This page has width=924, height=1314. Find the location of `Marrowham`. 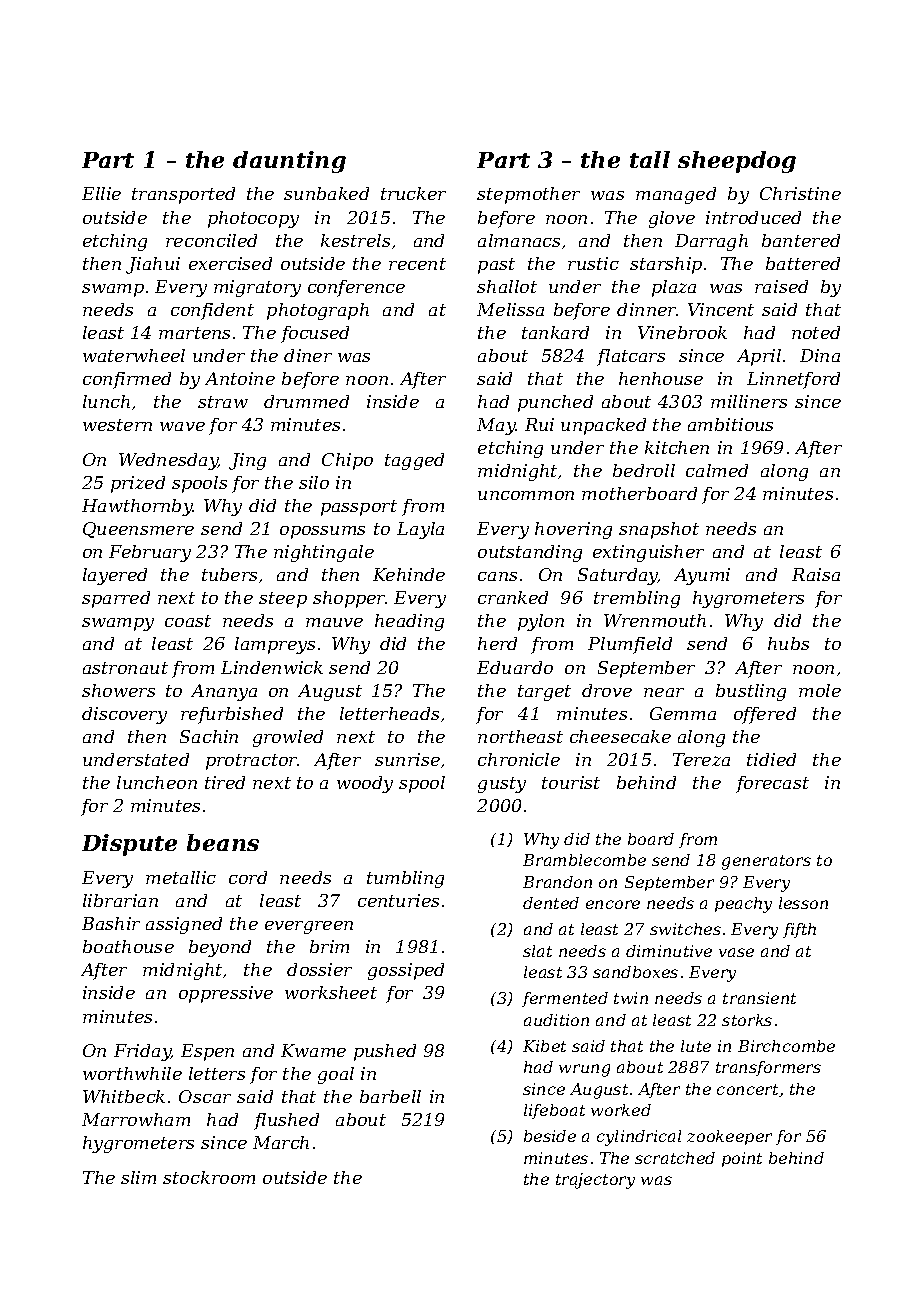

Marrowham is located at coordinates (136, 1119).
